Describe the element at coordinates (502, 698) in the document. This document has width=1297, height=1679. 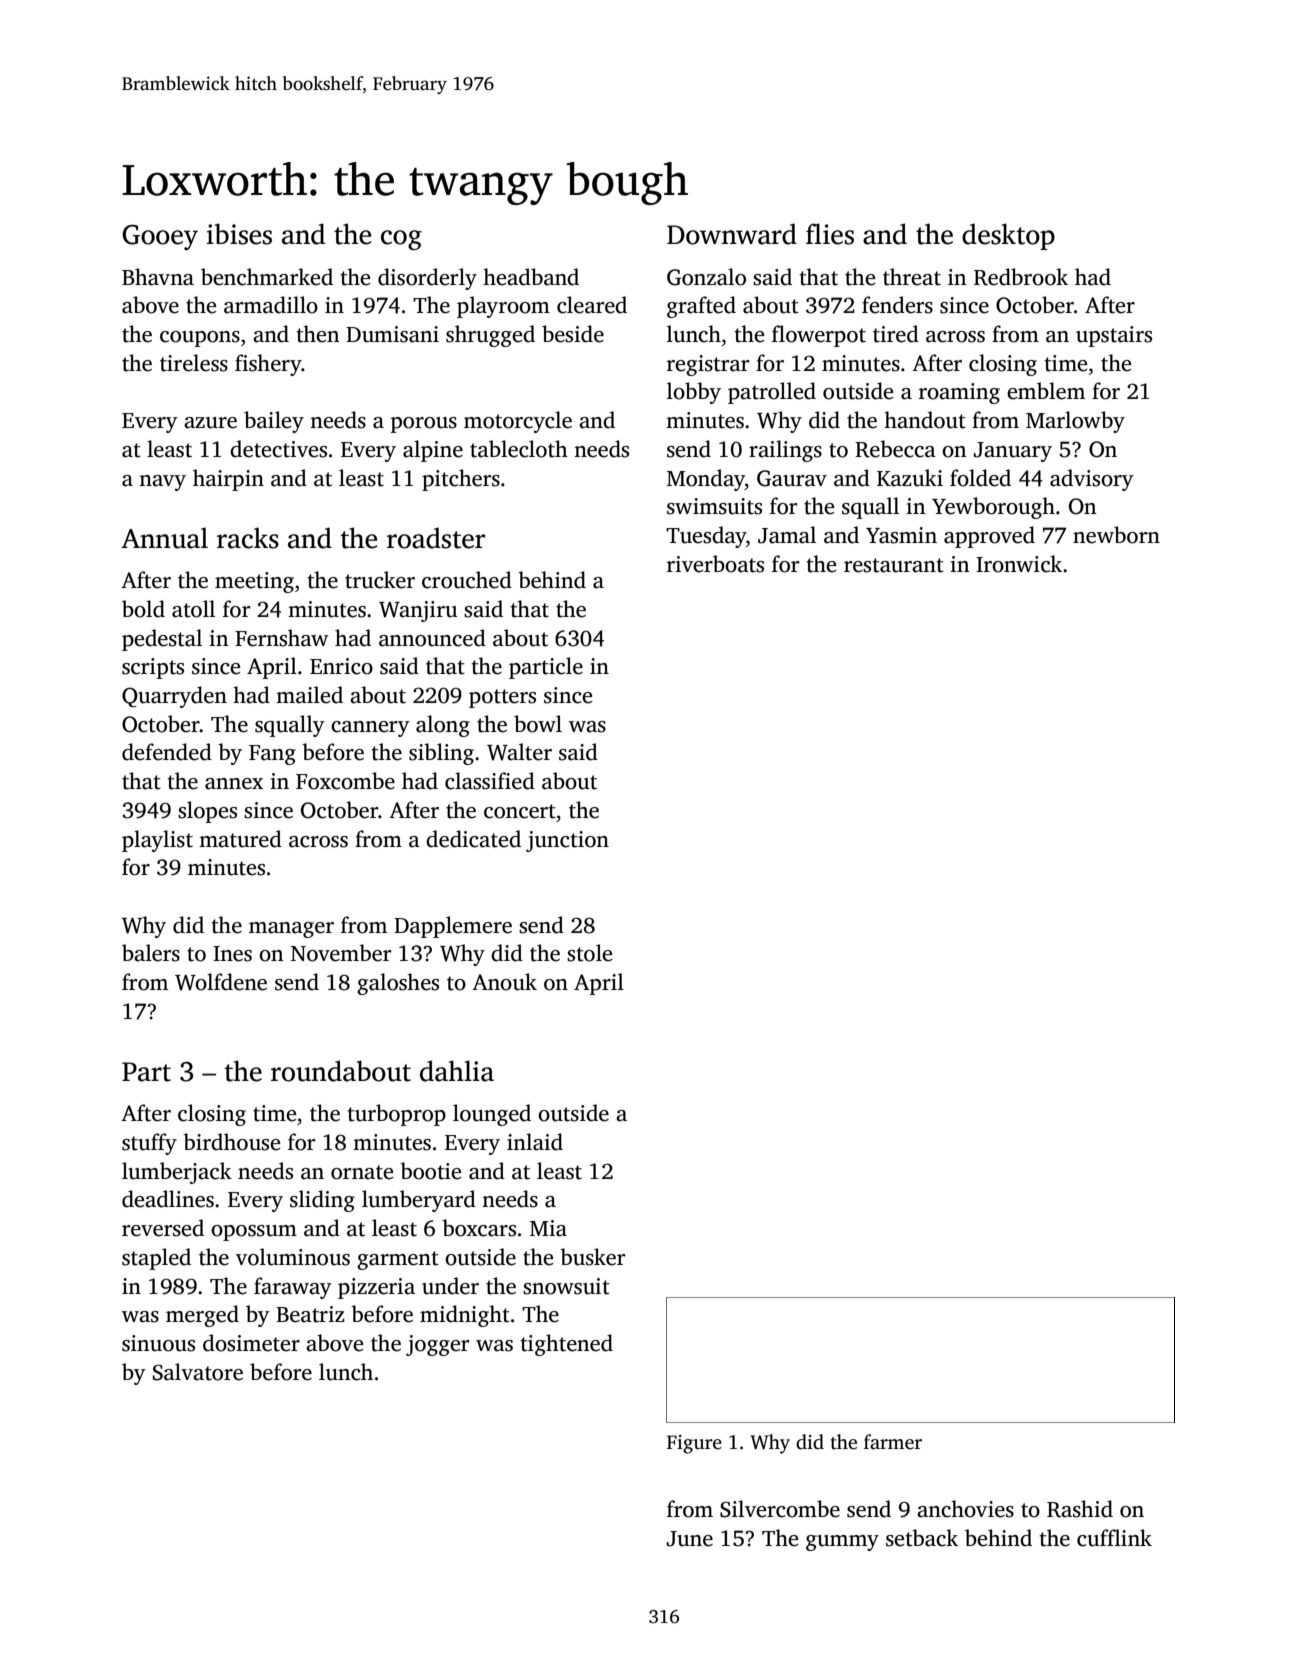
I see `potters` at that location.
